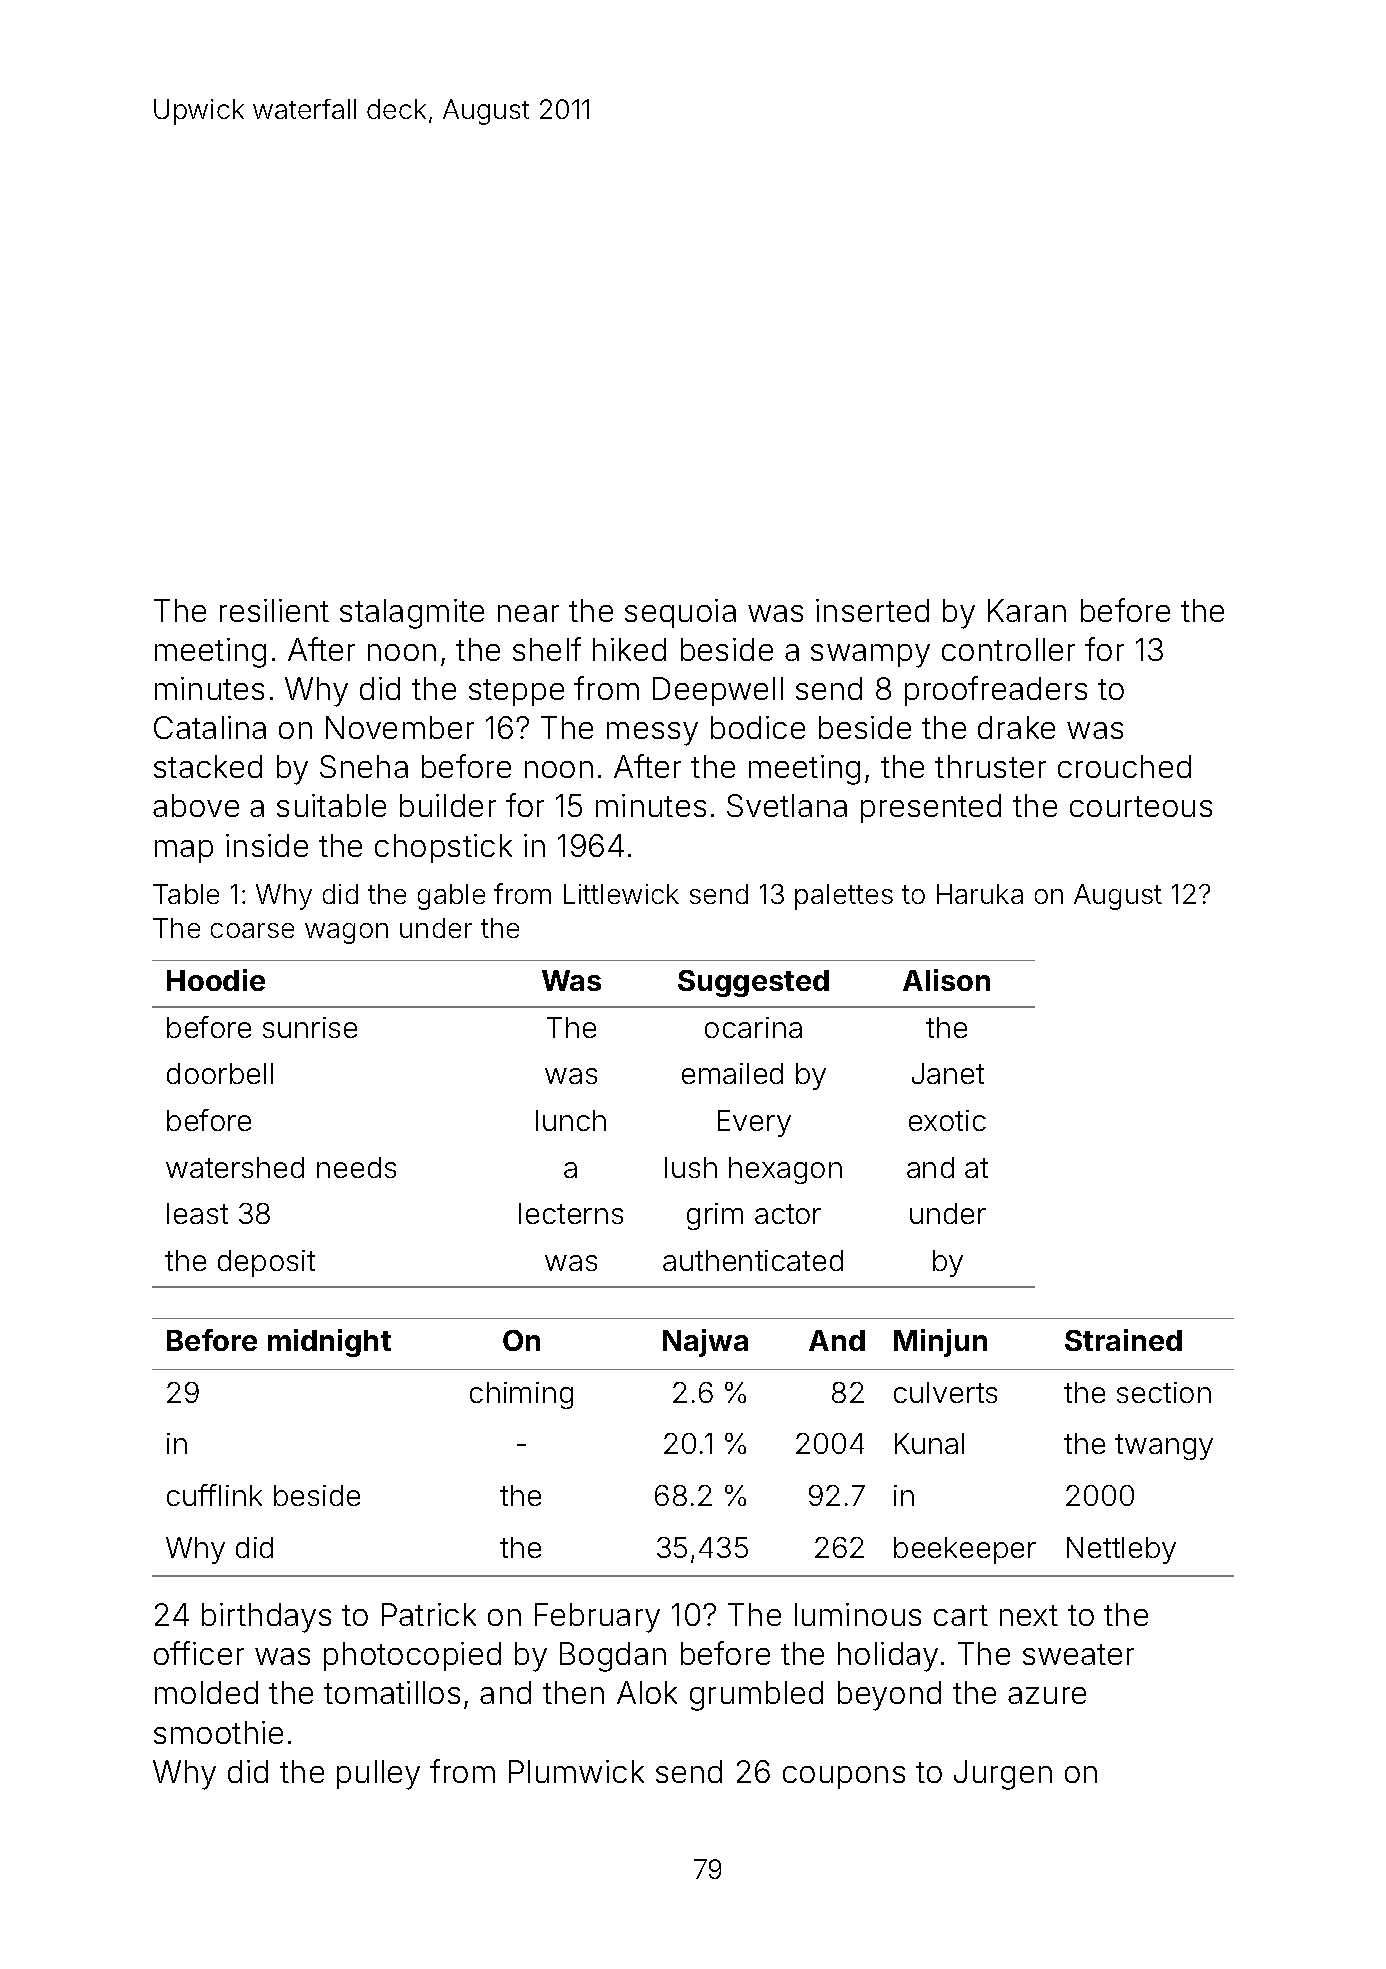 The width and height of the document is (1386, 1969). I want to click on courteous, so click(1141, 806).
